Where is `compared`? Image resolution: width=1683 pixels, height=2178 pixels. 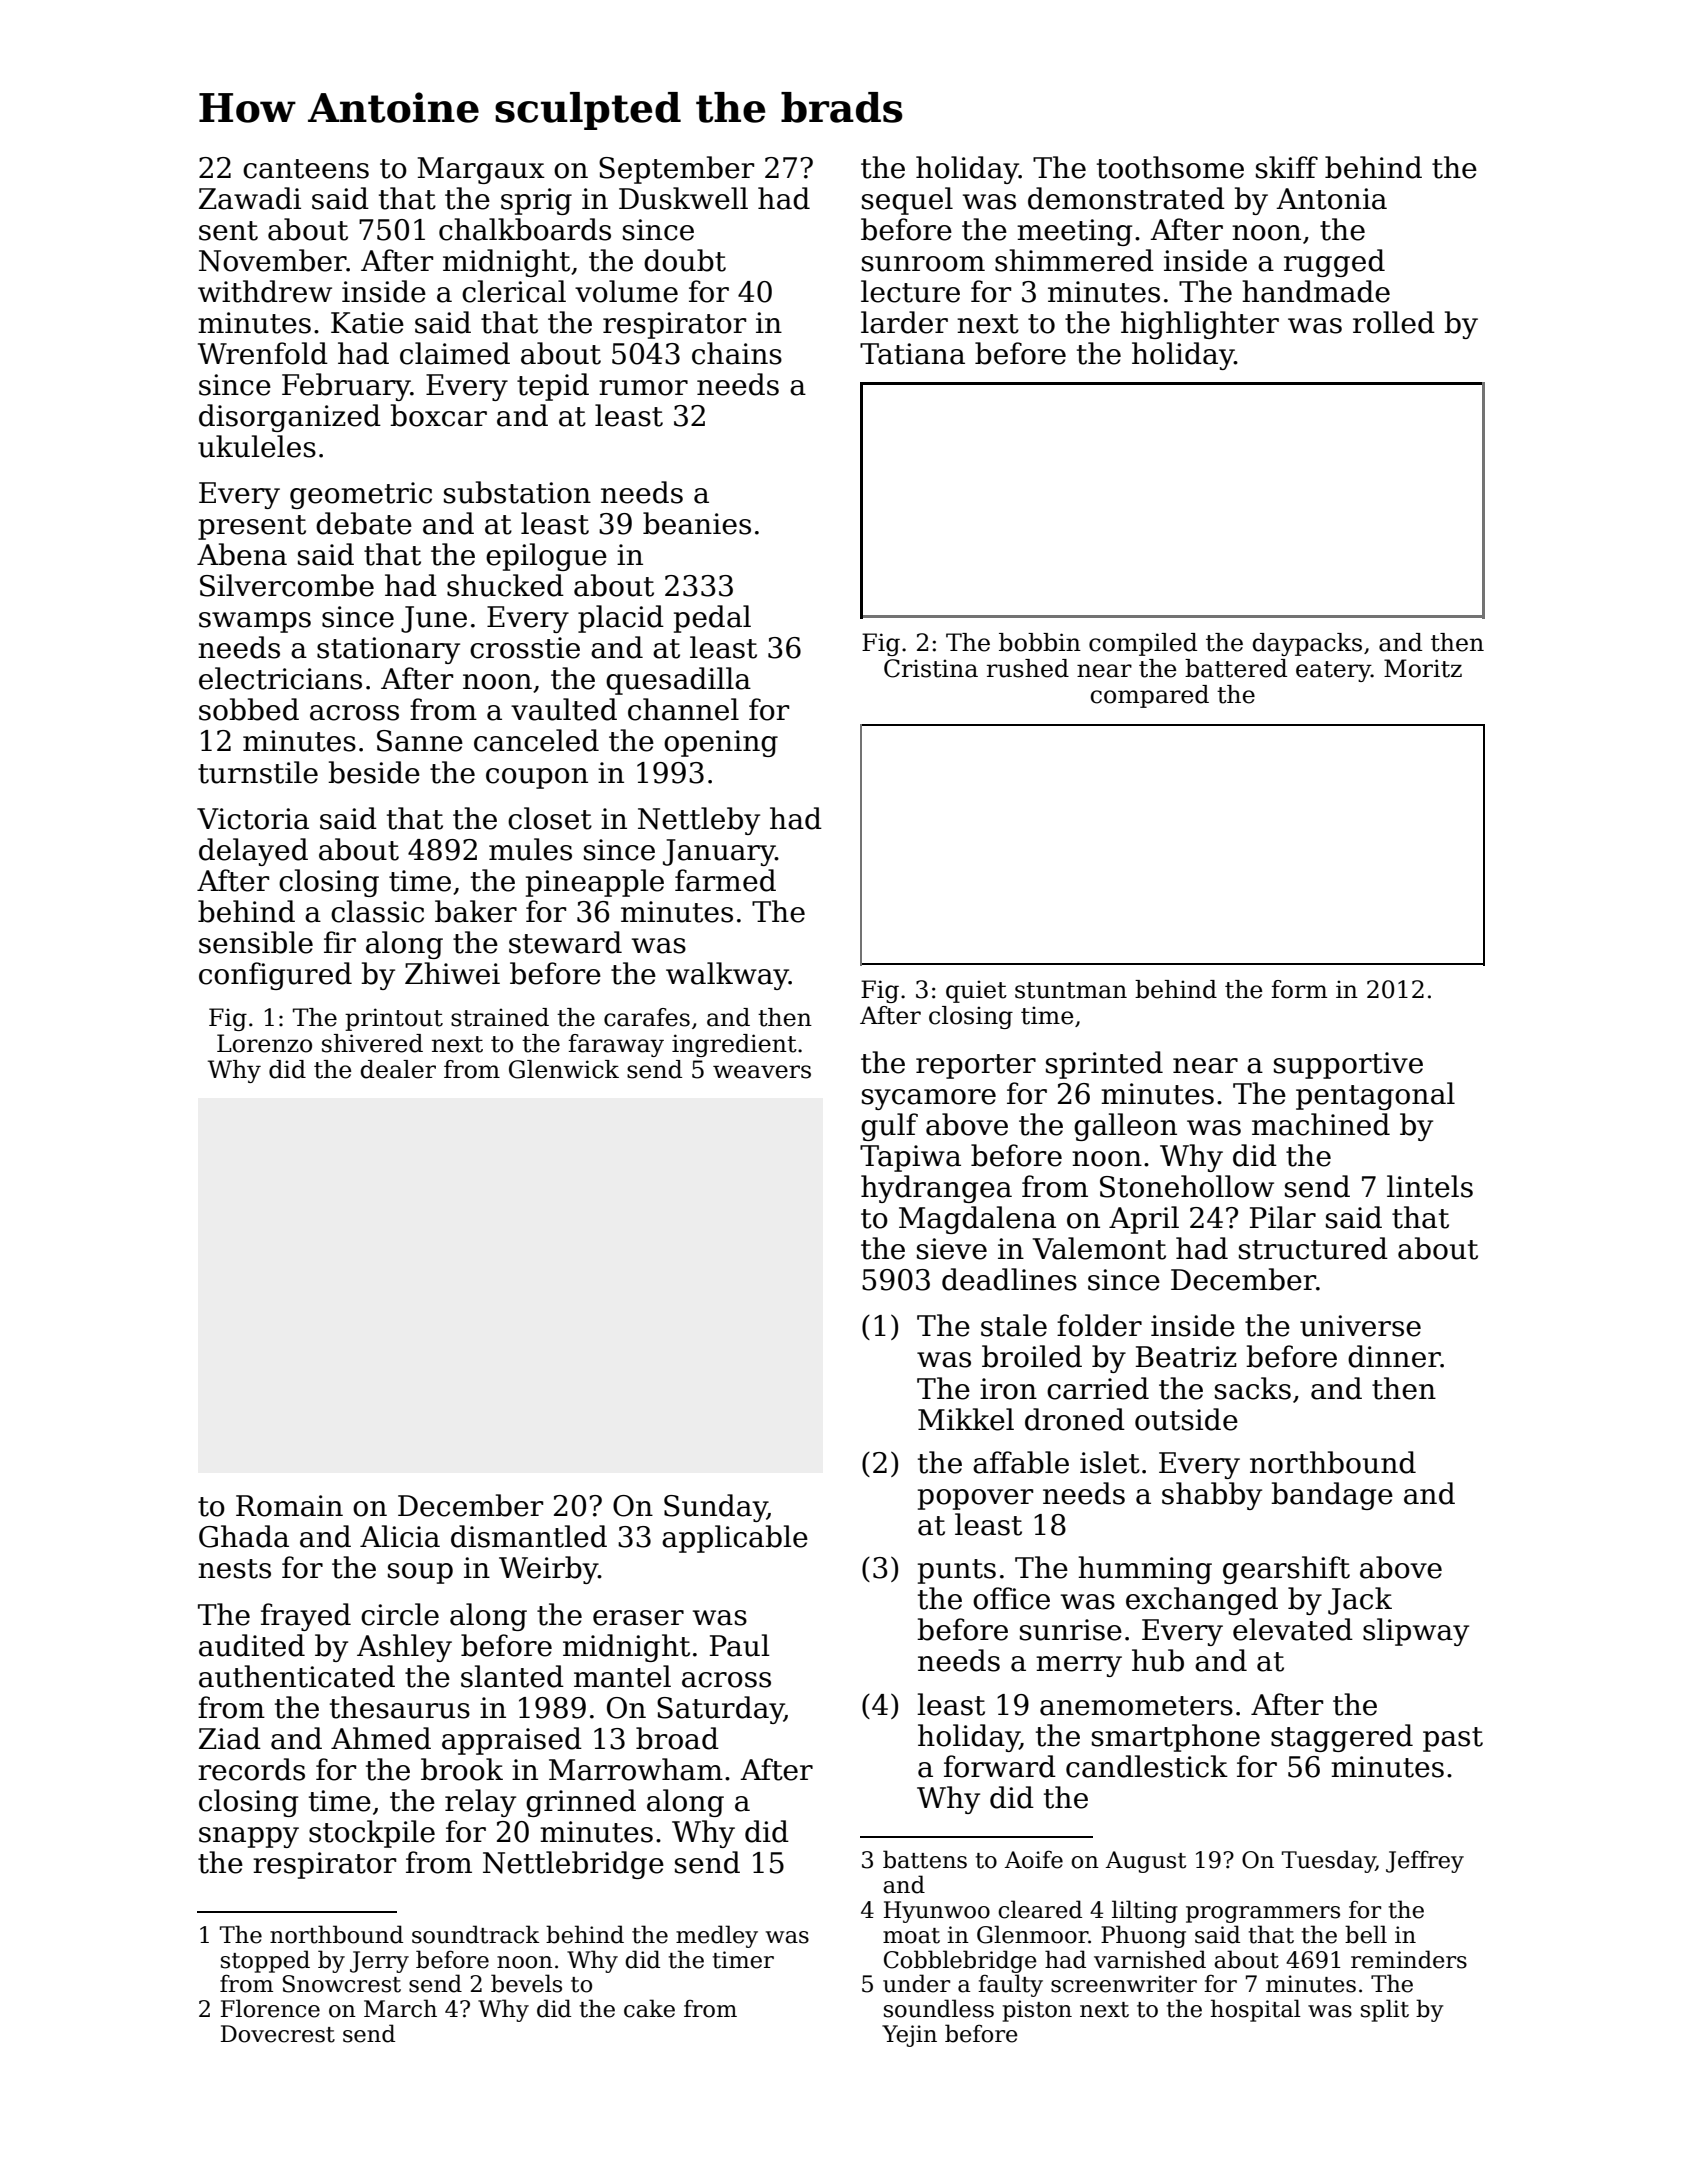
compared is located at coordinates (1150, 696).
